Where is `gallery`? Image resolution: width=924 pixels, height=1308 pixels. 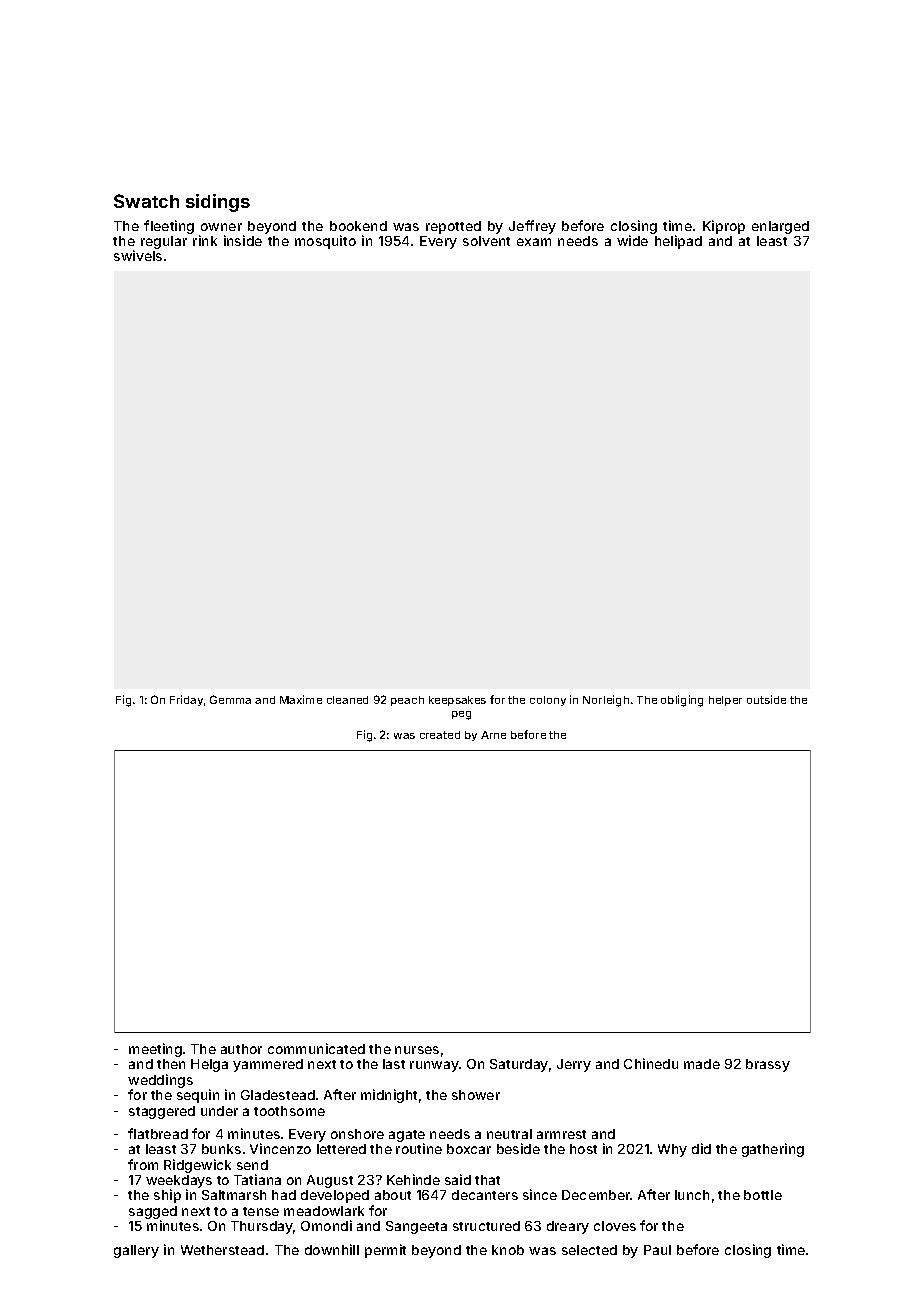 gallery is located at coordinates (136, 1251).
